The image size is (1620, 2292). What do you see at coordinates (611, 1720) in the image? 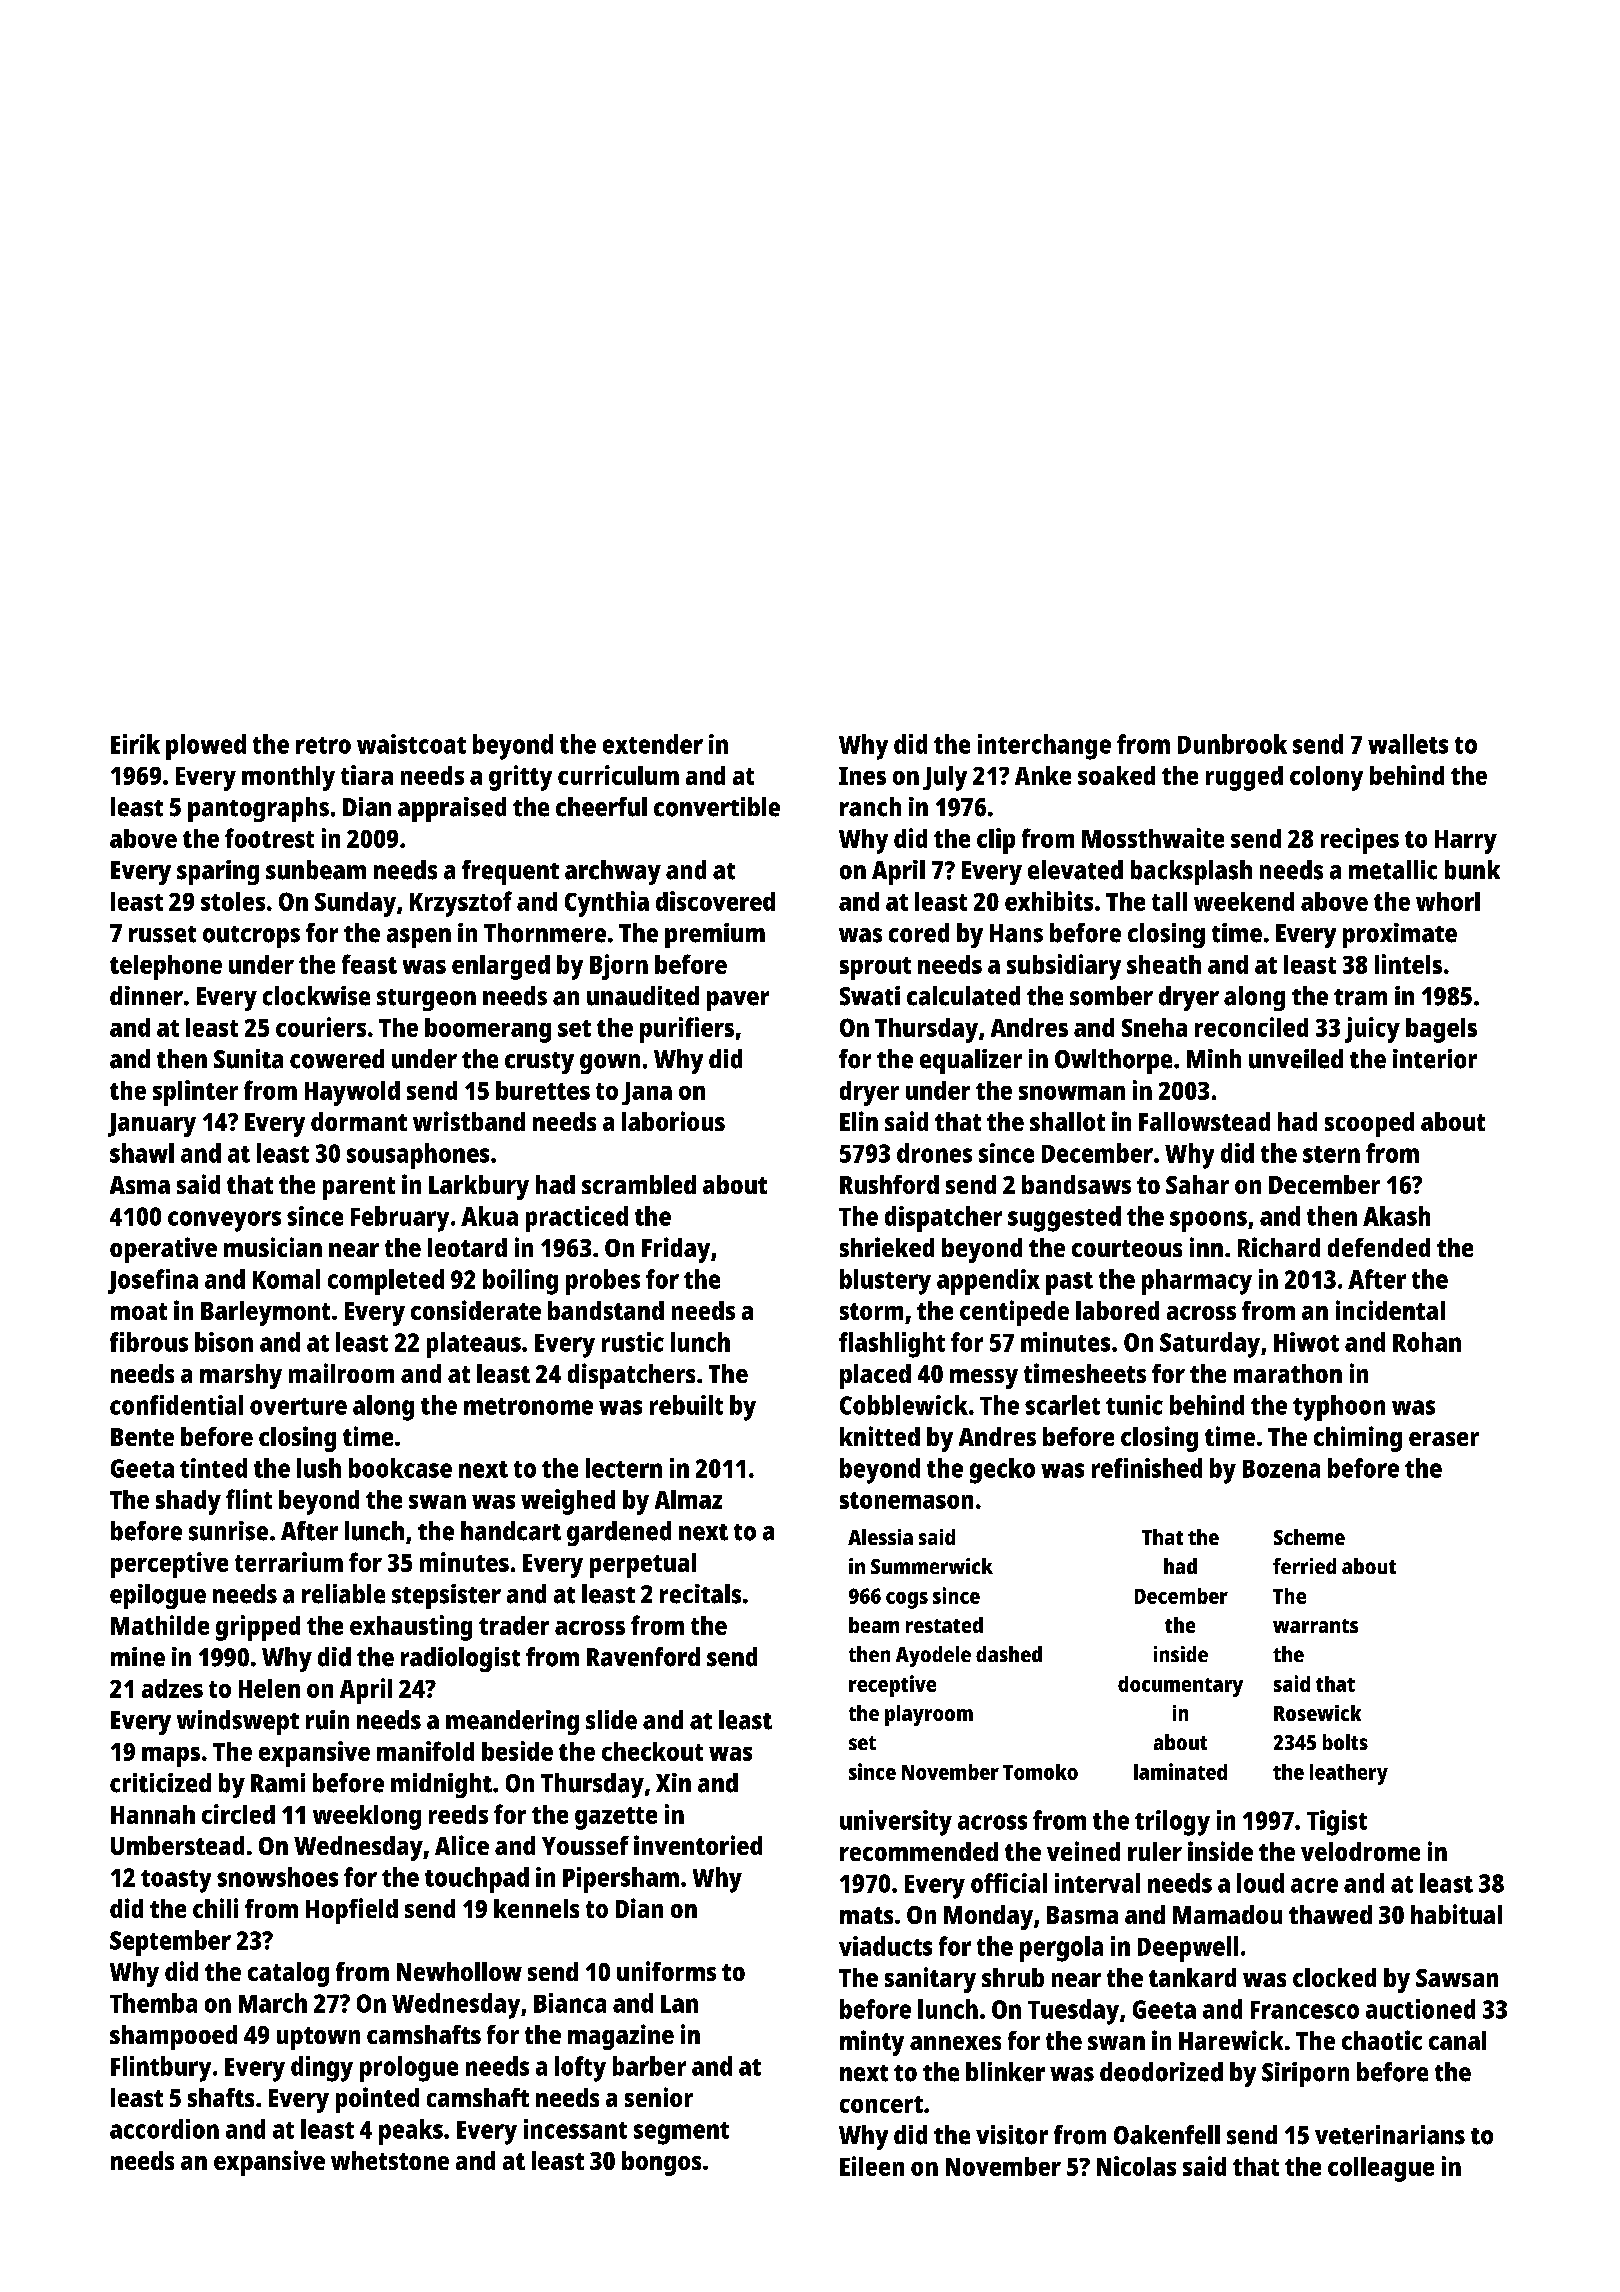
I see `slide` at bounding box center [611, 1720].
